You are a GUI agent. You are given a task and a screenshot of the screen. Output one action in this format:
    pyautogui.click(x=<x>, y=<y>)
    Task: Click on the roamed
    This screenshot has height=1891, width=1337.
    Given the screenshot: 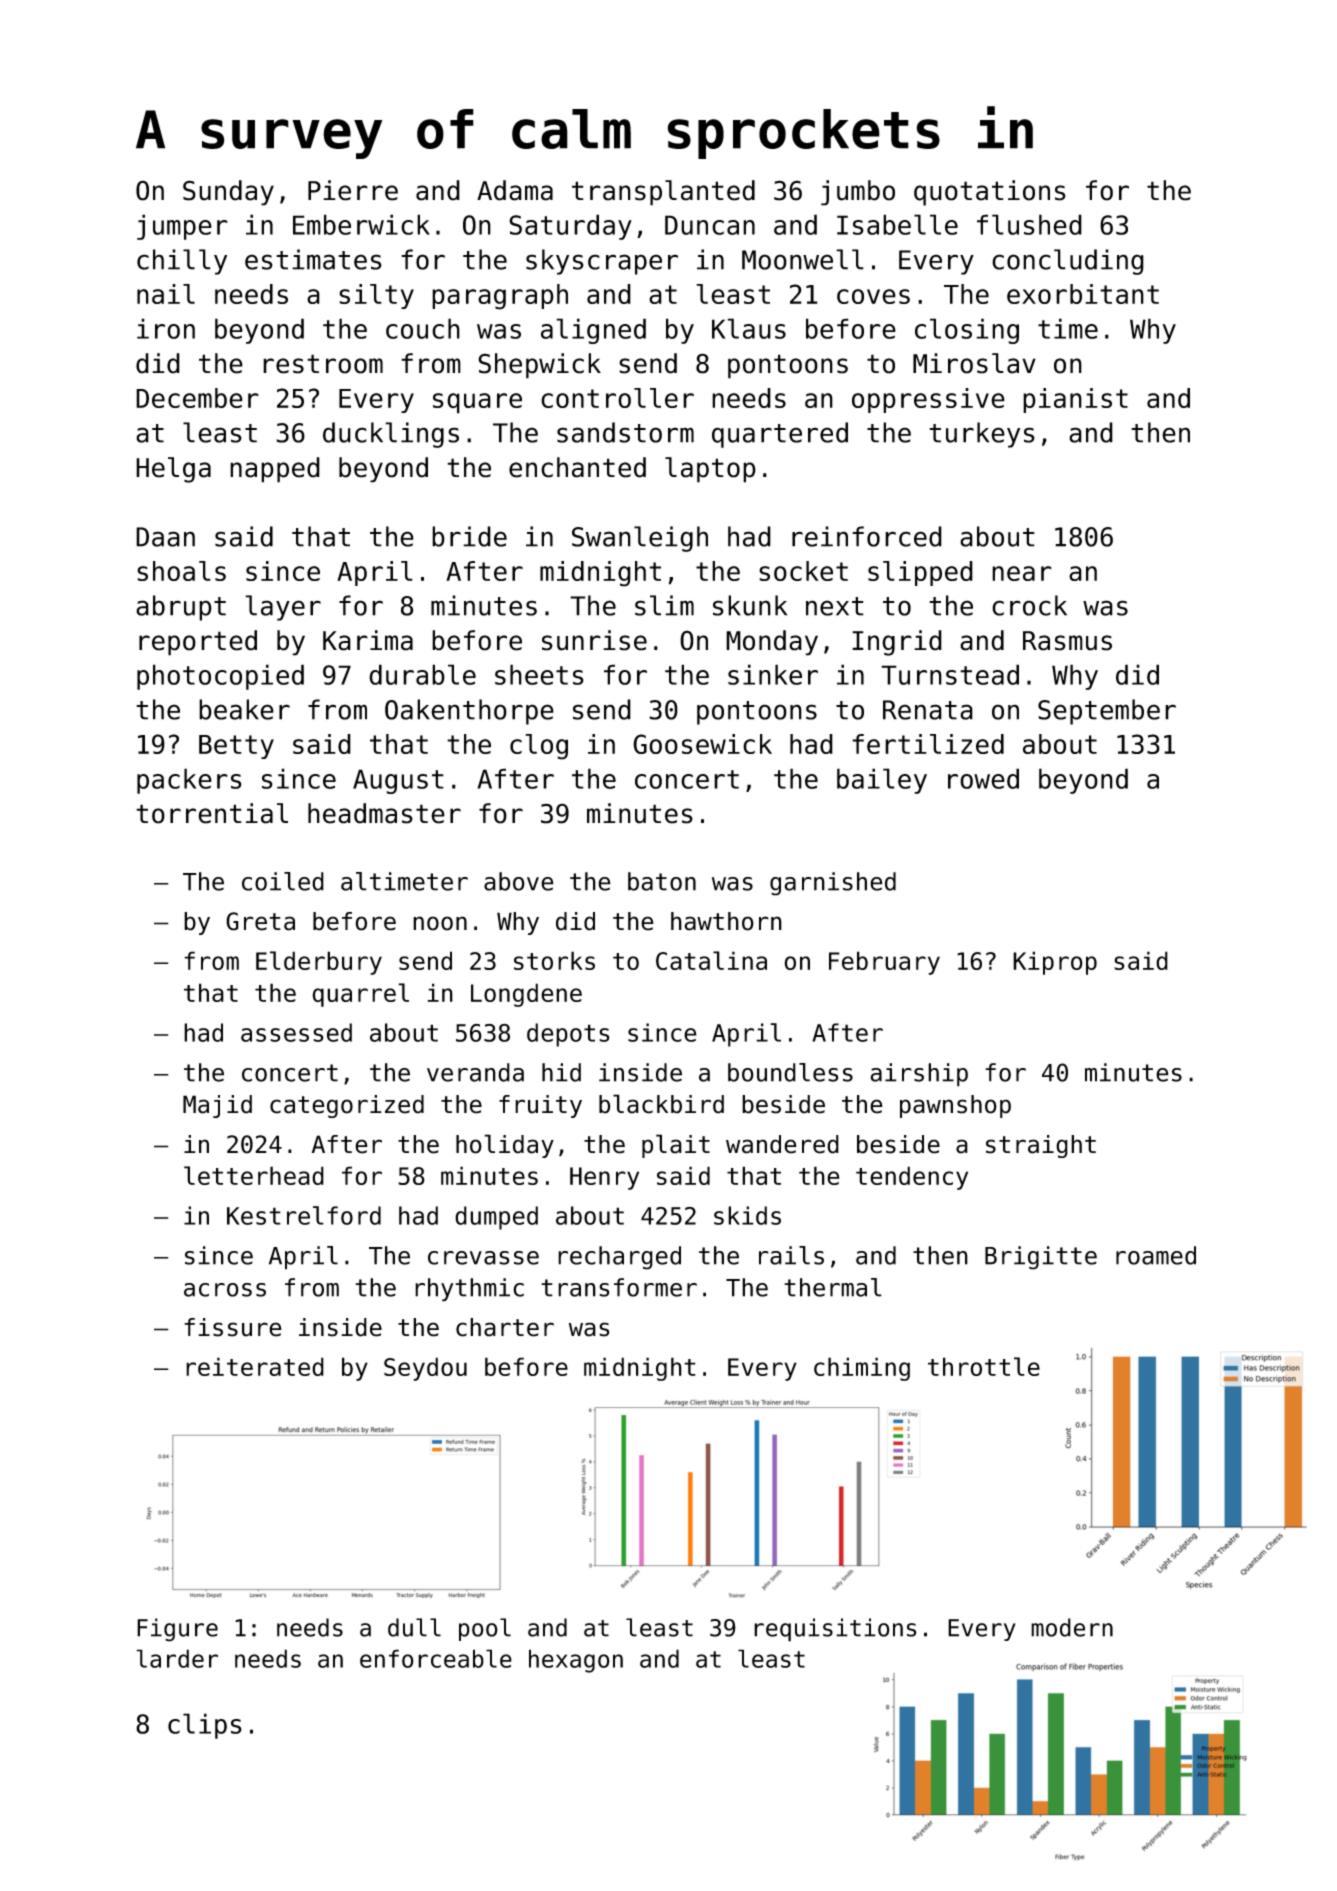 What is the action you would take?
    pyautogui.click(x=1156, y=1255)
